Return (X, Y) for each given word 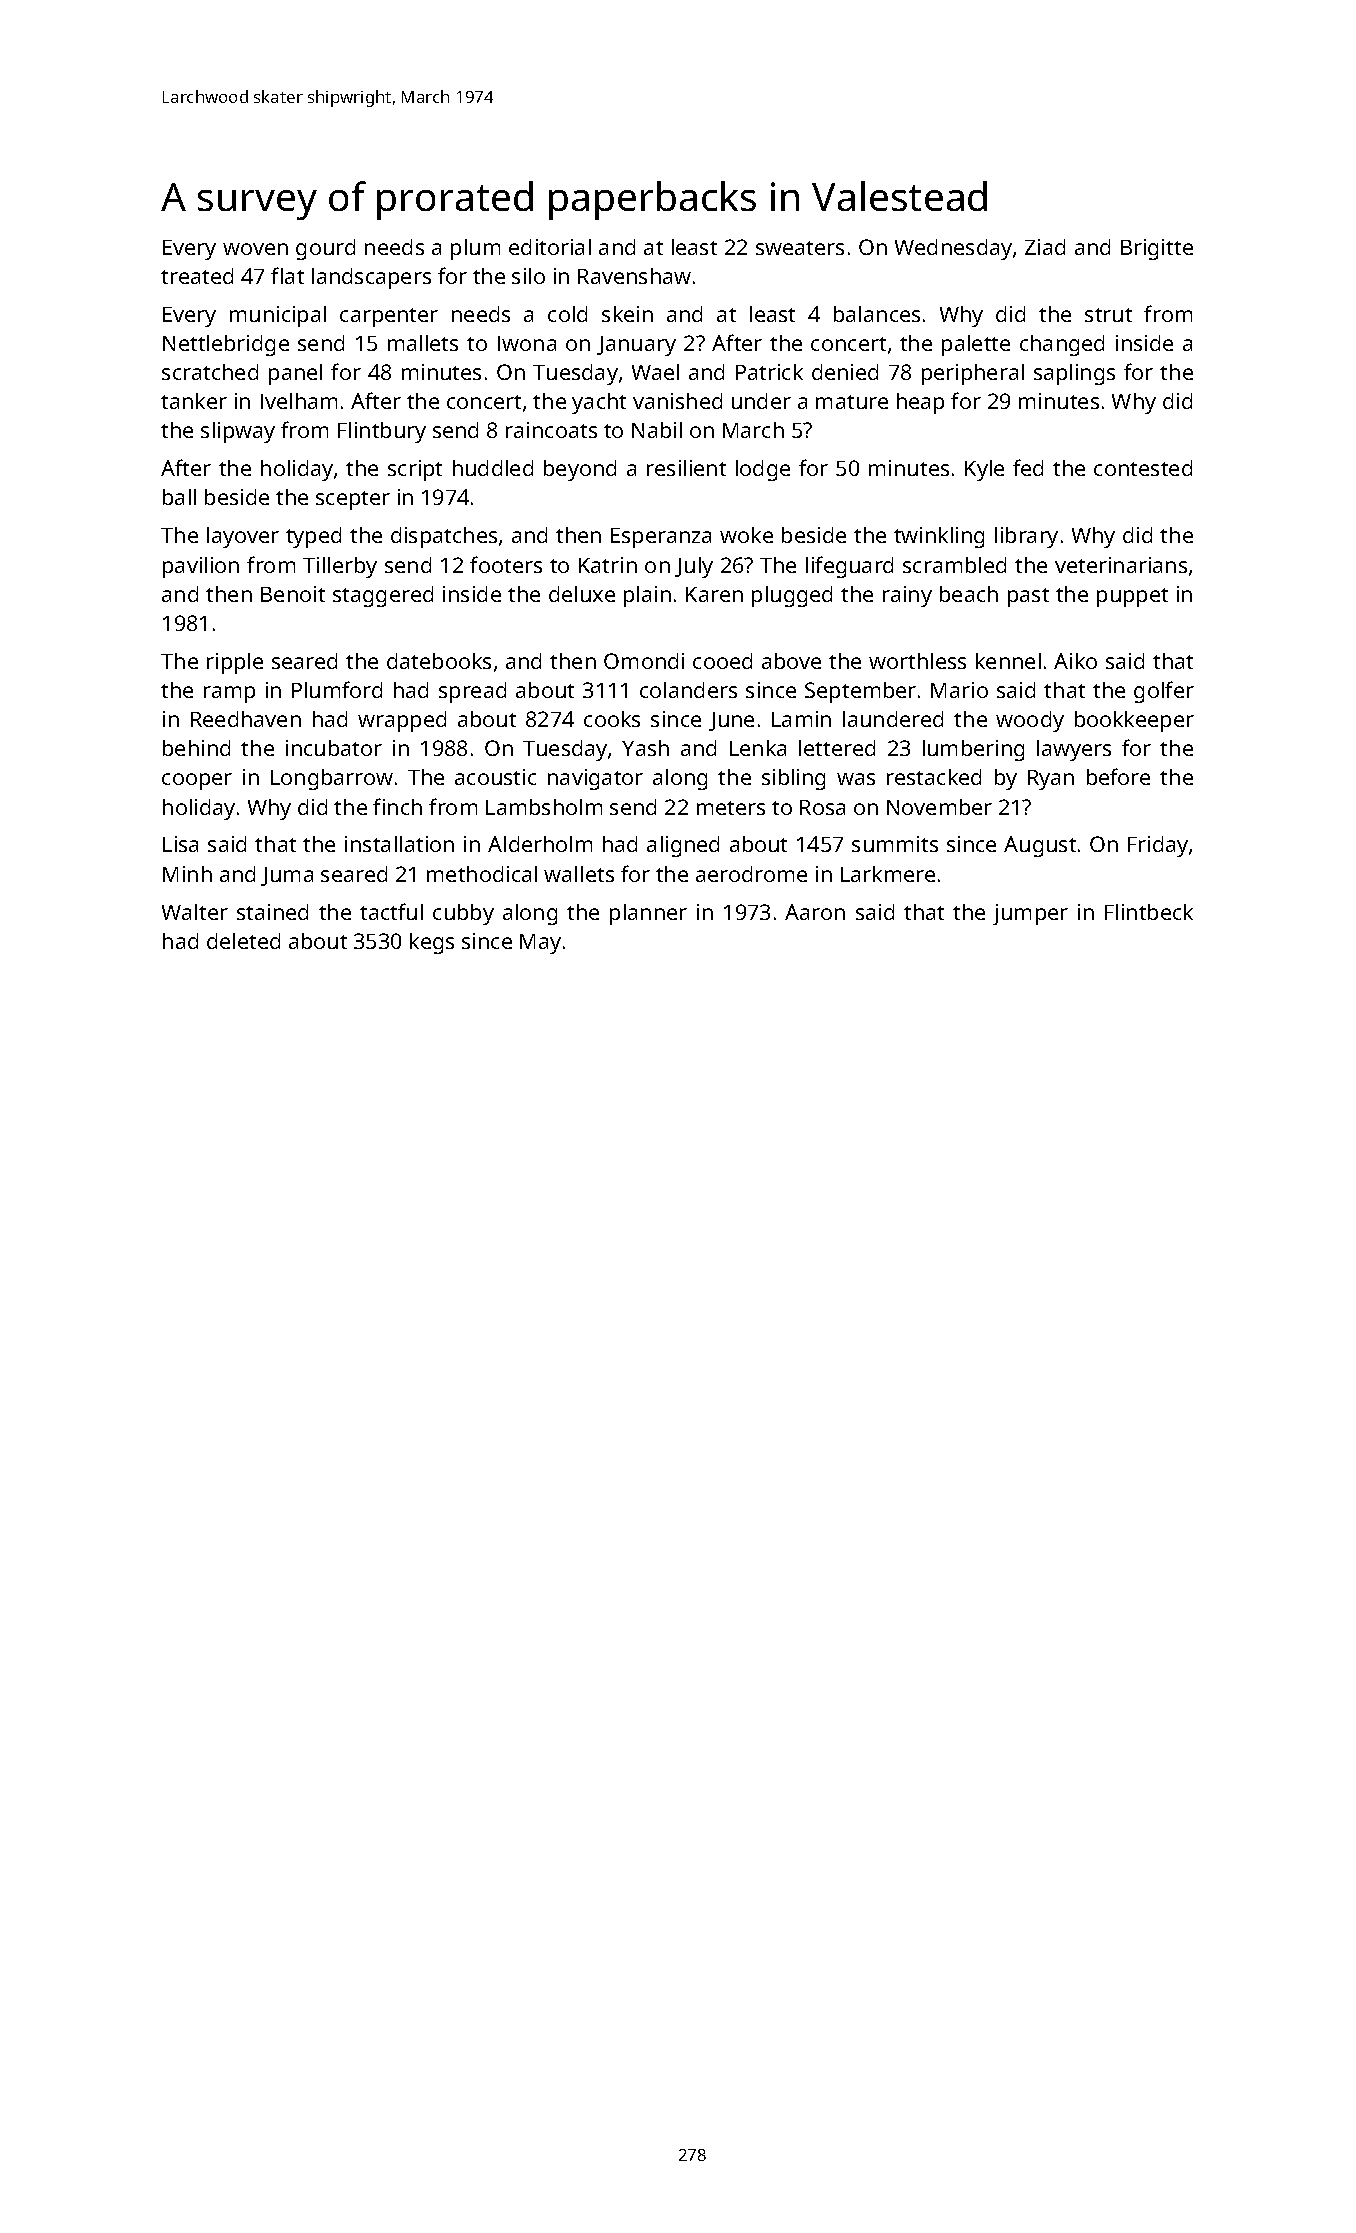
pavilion (201, 567)
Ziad (1045, 247)
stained (272, 912)
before (1118, 776)
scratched (210, 372)
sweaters (800, 248)
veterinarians (1121, 565)
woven (255, 249)
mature (852, 402)
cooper (197, 781)
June (731, 721)
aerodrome (751, 874)
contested (1143, 468)
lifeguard (849, 567)
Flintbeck (1149, 912)
